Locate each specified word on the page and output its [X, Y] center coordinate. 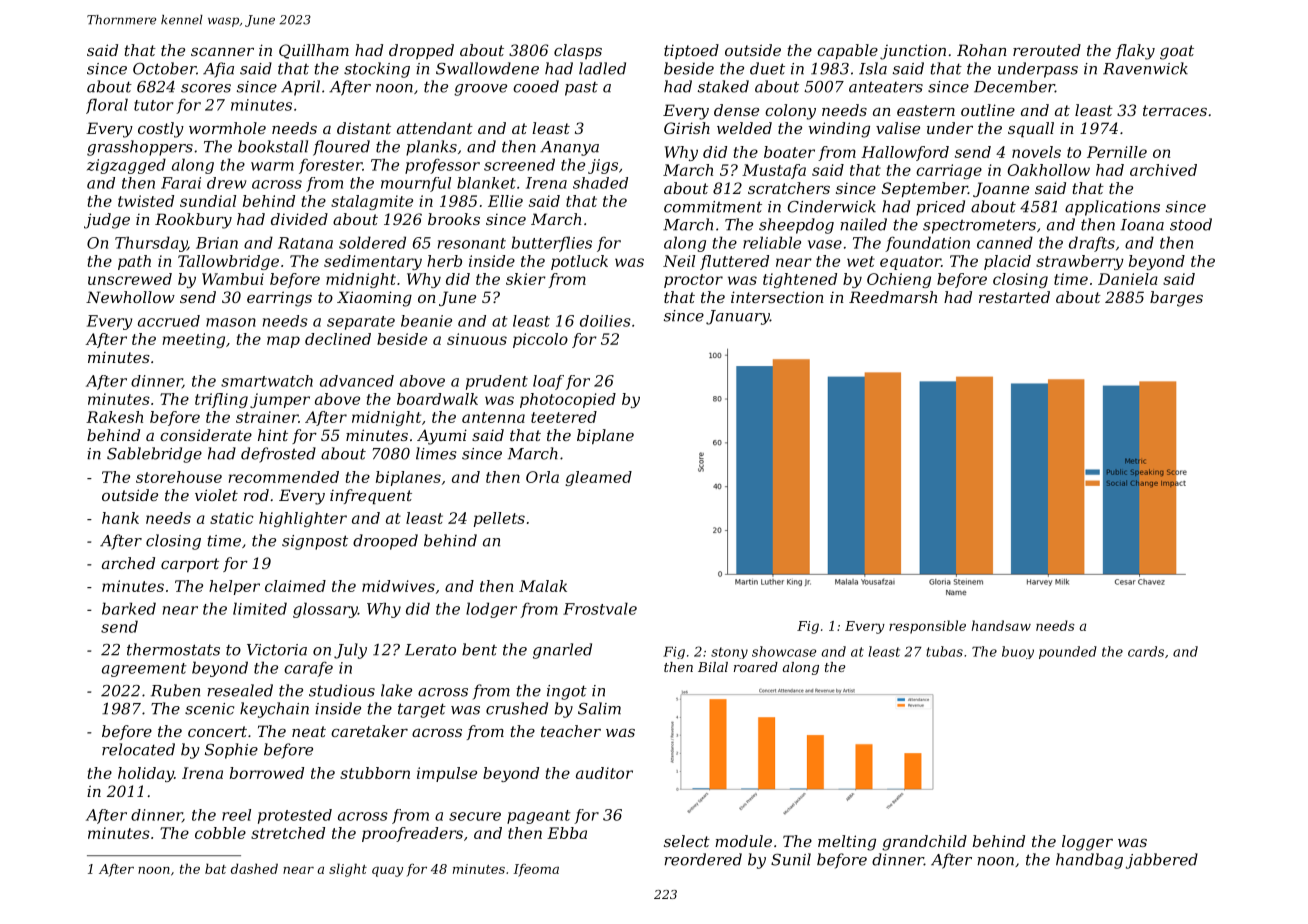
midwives [398, 586]
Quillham [314, 51]
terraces [1175, 110]
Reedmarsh [893, 297]
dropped [421, 51]
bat [215, 868]
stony [729, 653]
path [134, 262]
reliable [772, 242]
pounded [1068, 652]
